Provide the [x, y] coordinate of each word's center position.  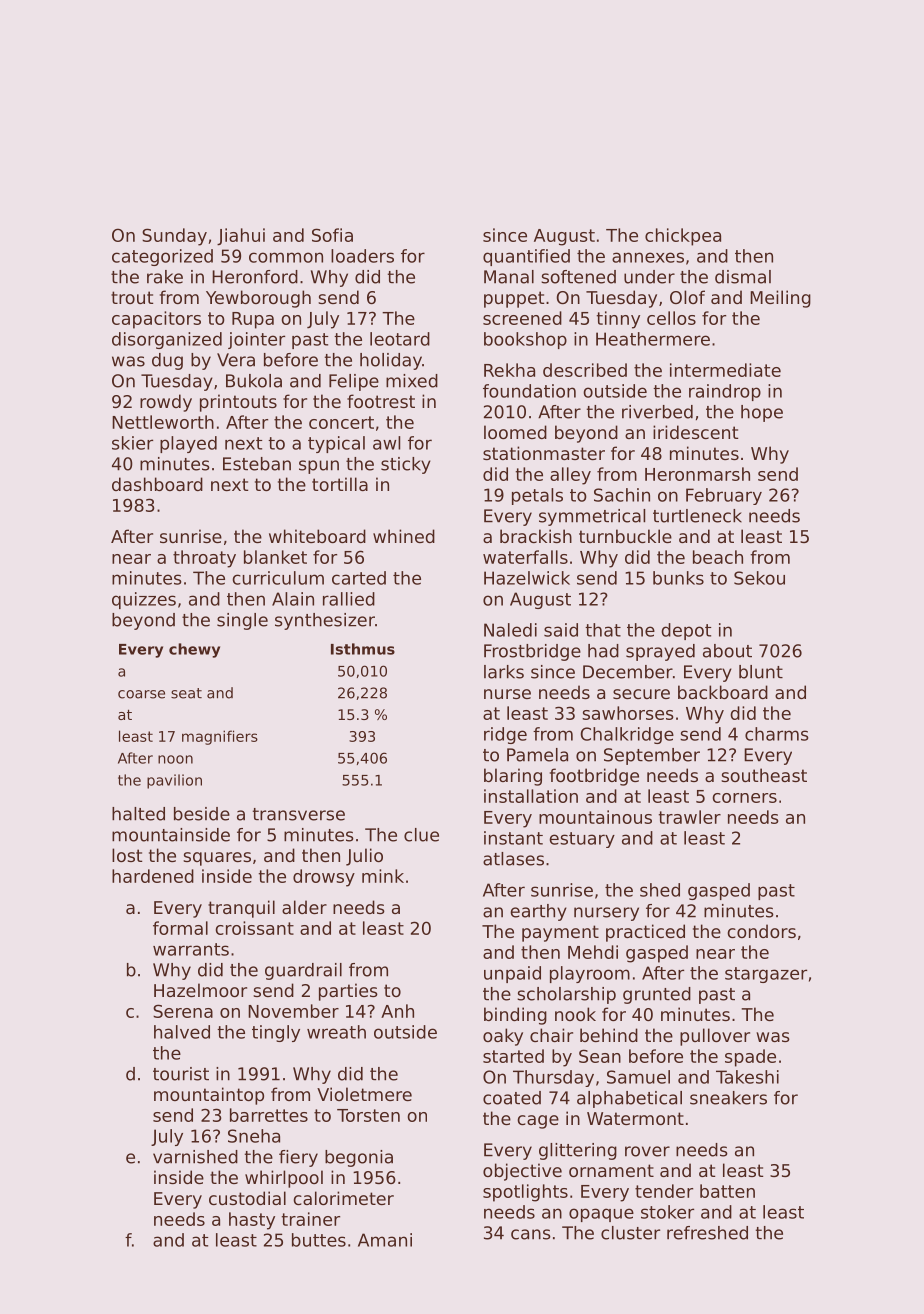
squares [217, 859]
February [724, 496]
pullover [715, 1037]
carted [359, 578]
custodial [247, 1198]
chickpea [683, 237]
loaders [362, 256]
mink [383, 876]
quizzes [144, 600]
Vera [236, 360]
